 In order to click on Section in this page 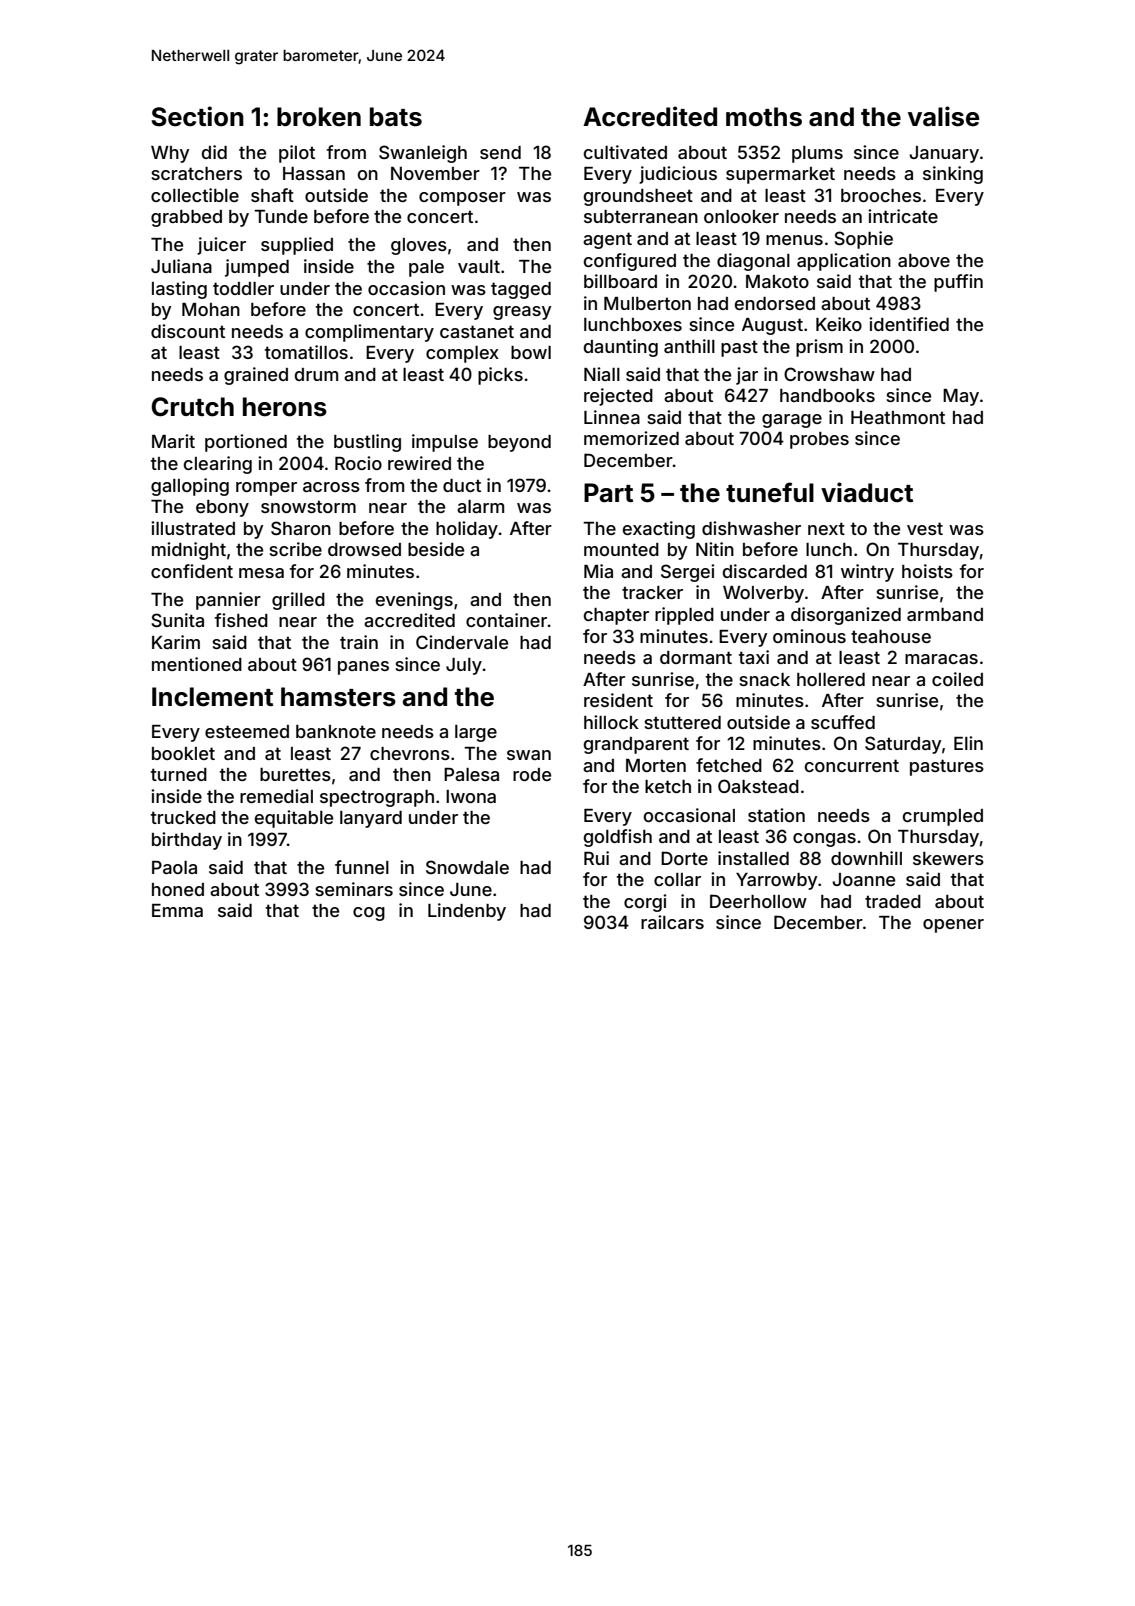, I will do `click(198, 116)`.
